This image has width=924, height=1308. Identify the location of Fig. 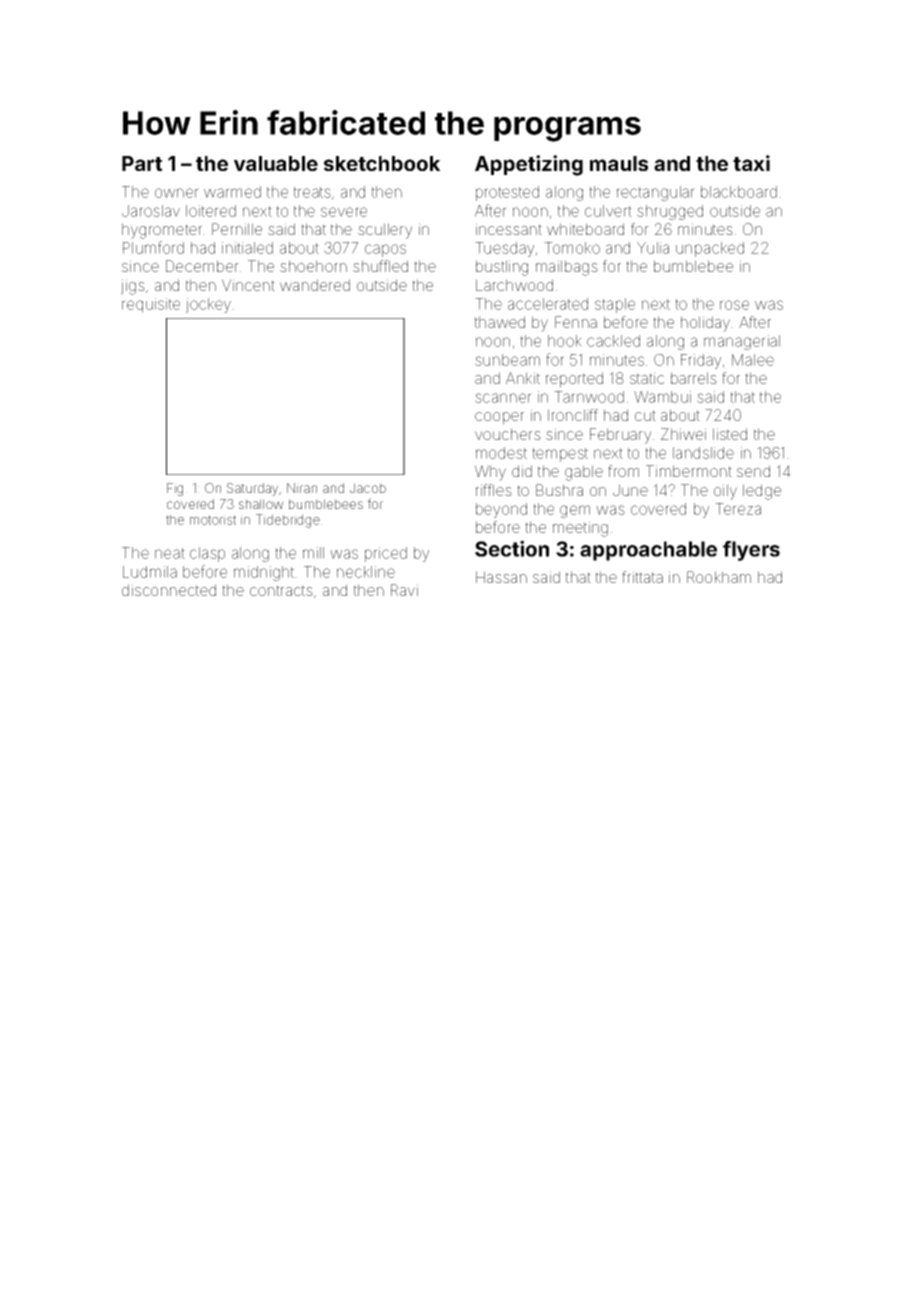
(175, 489).
